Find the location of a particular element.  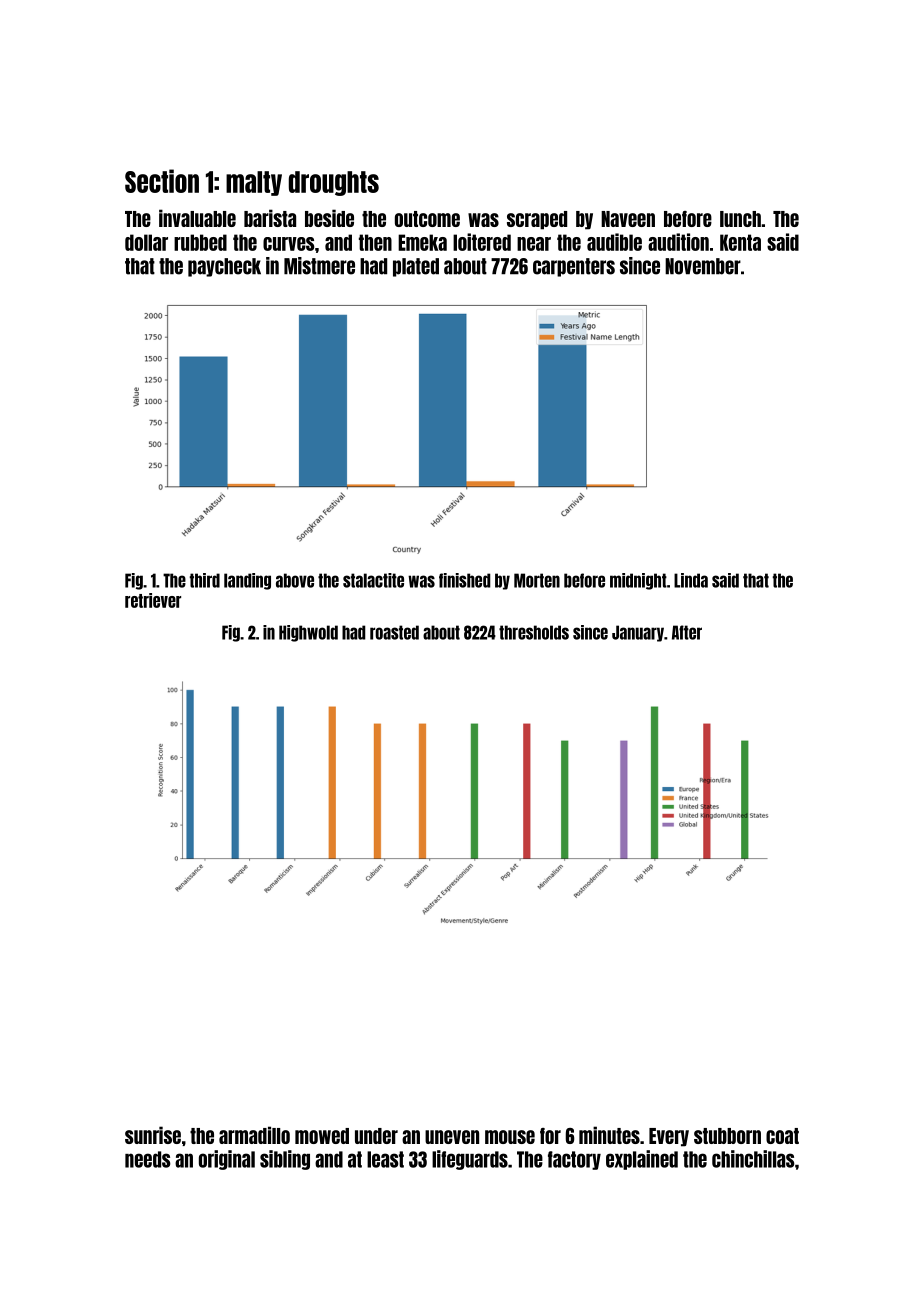

sibling is located at coordinates (285, 1160).
